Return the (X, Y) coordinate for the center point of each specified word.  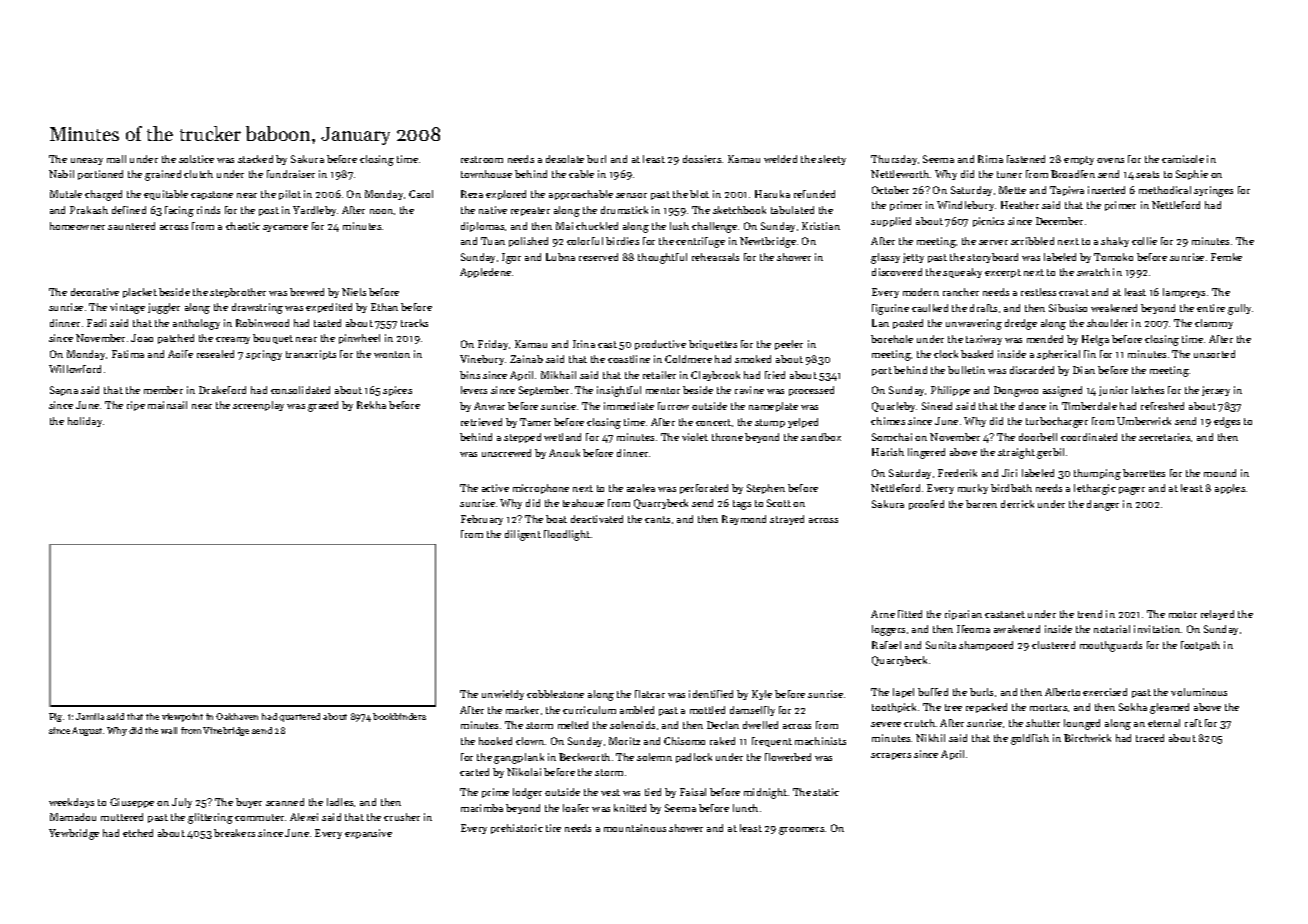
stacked (255, 159)
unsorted (1214, 354)
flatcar (650, 694)
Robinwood (262, 323)
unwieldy (503, 695)
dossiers (702, 159)
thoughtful (662, 258)
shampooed (986, 646)
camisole (1183, 159)
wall (169, 730)
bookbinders (399, 716)
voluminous (1199, 692)
